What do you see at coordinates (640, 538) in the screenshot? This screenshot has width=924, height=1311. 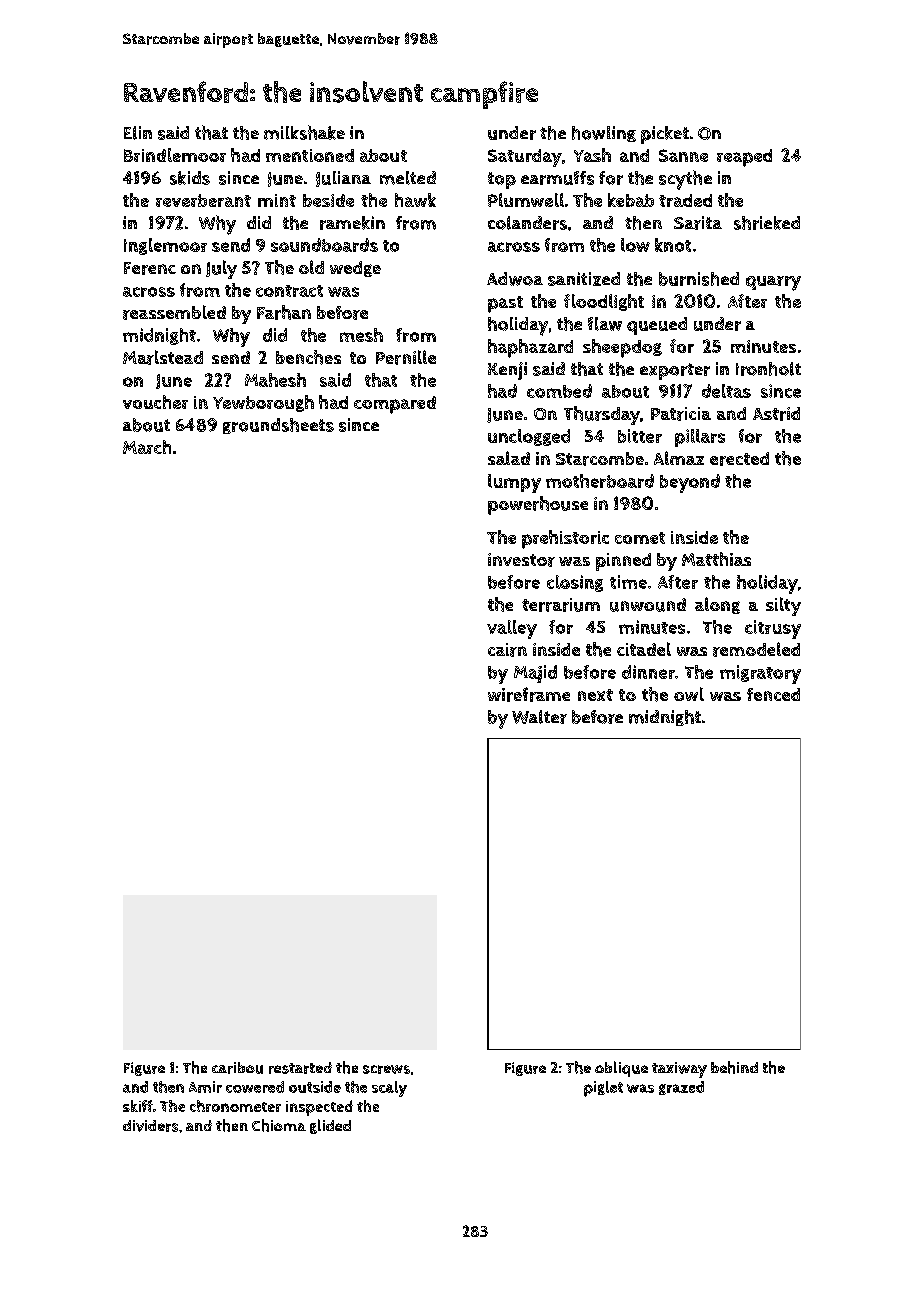 I see `comet` at bounding box center [640, 538].
